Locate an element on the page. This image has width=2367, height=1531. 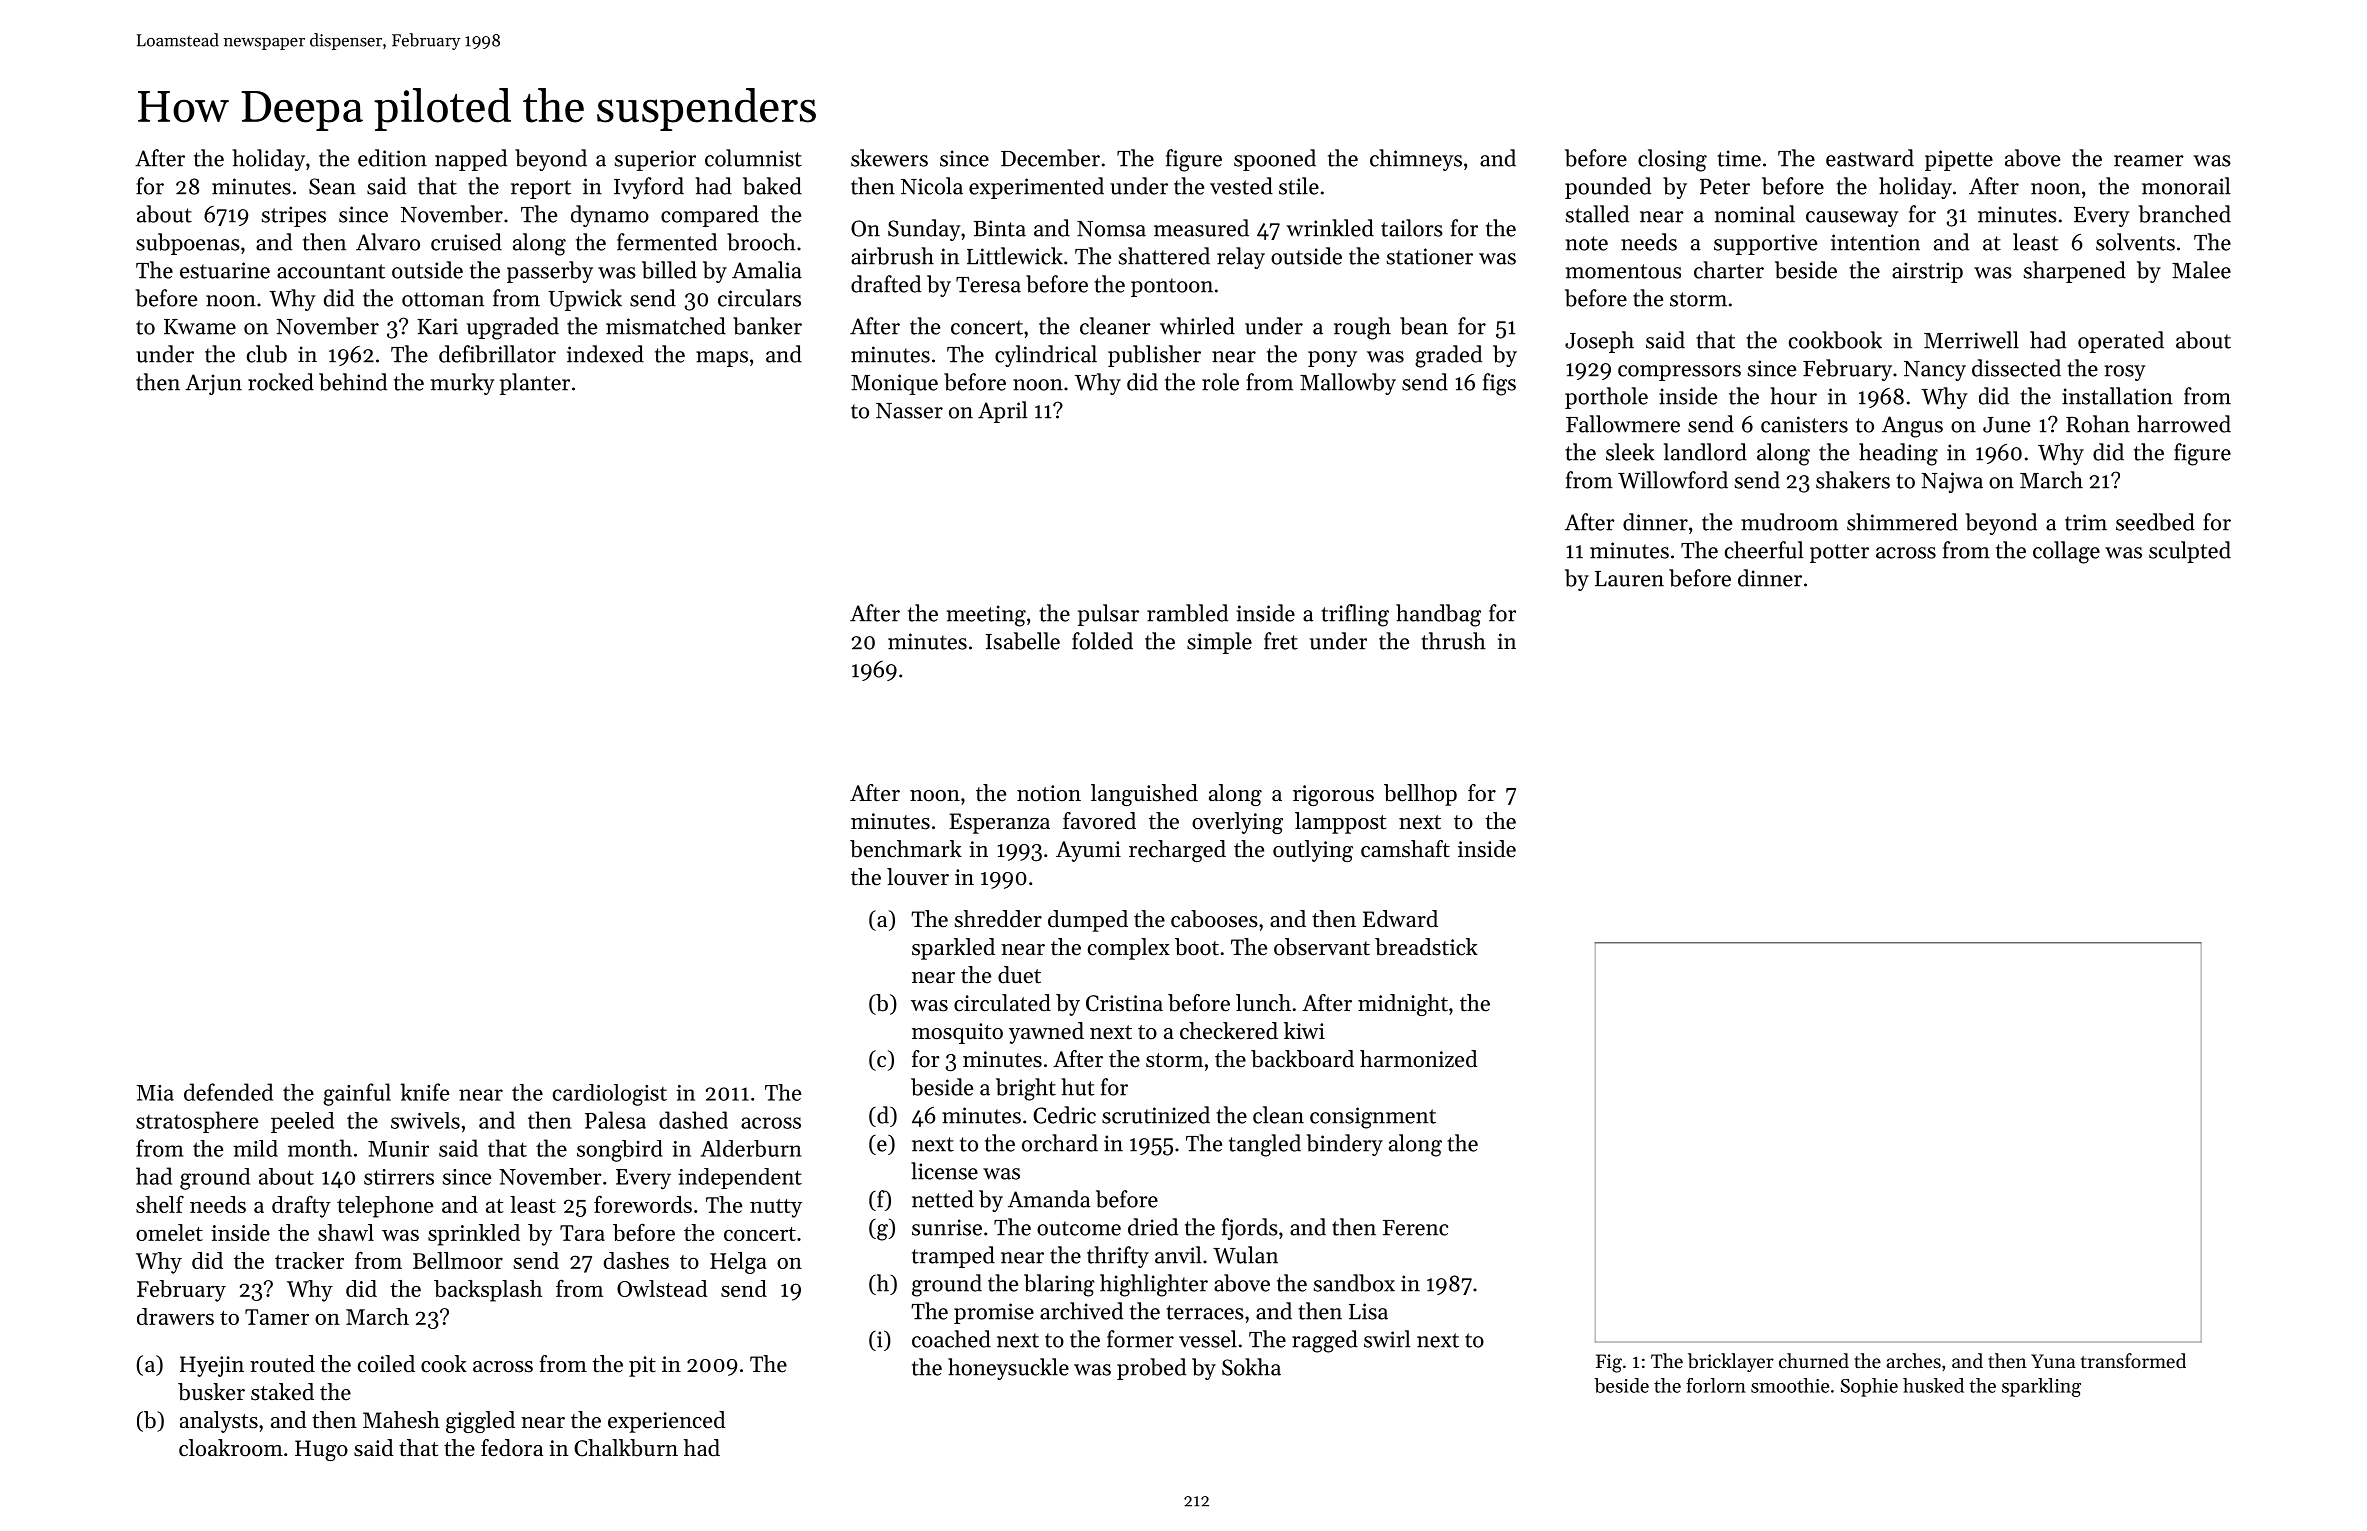
June is located at coordinates (2006, 425).
